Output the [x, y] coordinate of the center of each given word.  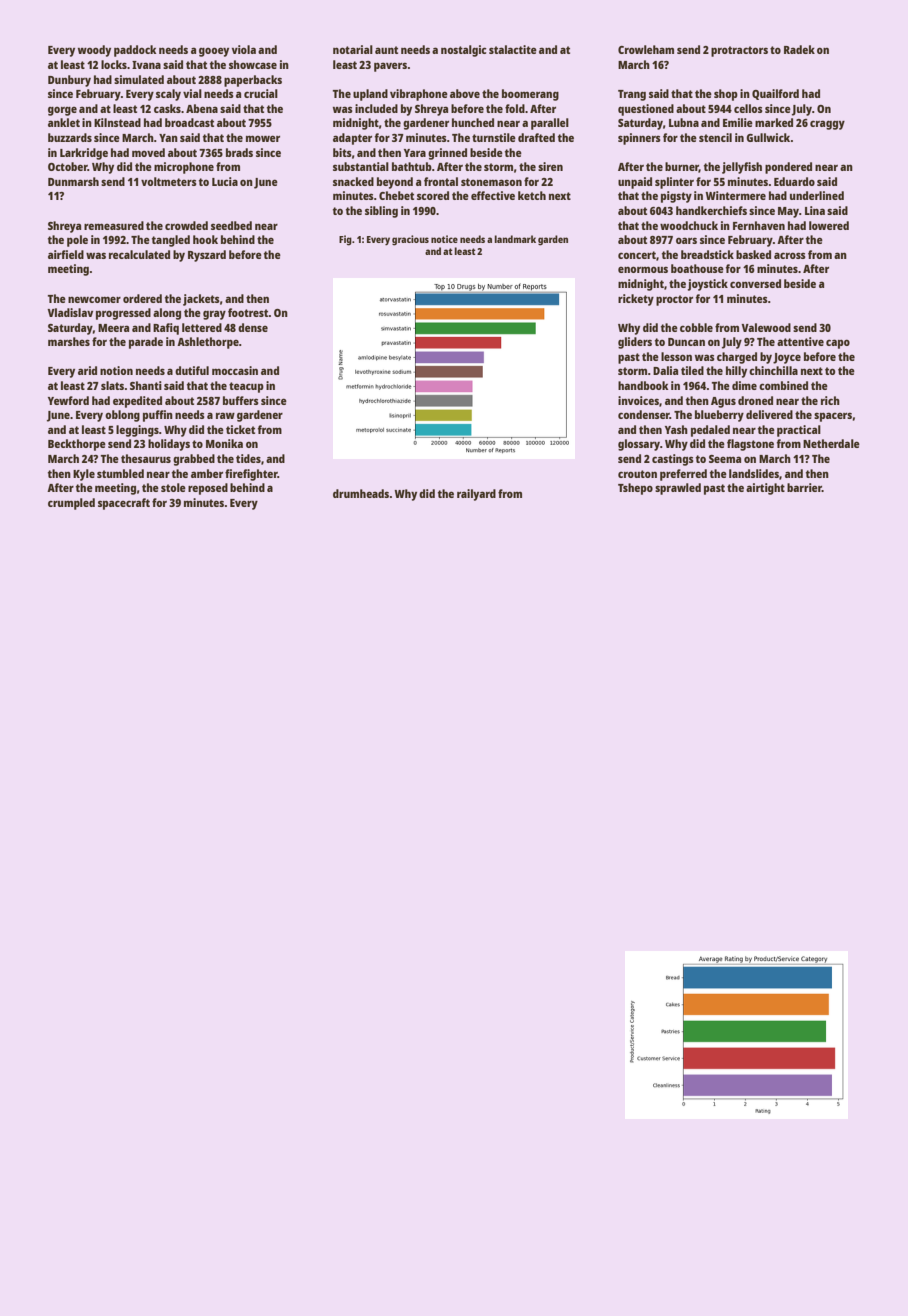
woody [94, 51]
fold [515, 108]
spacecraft [124, 504]
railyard [476, 495]
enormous [643, 269]
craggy [827, 125]
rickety [636, 300]
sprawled [678, 489]
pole [77, 241]
